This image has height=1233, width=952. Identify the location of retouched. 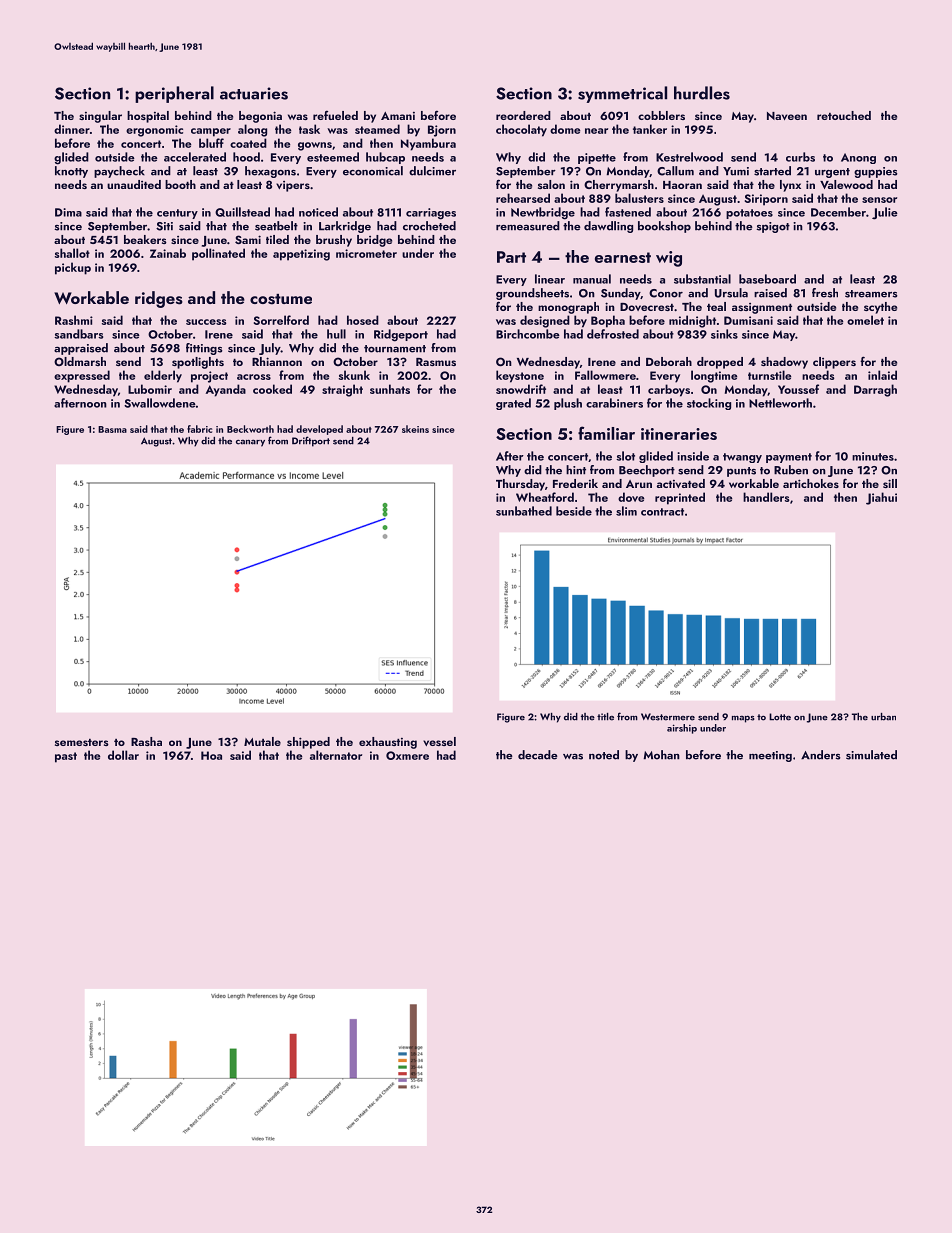
(844, 115).
